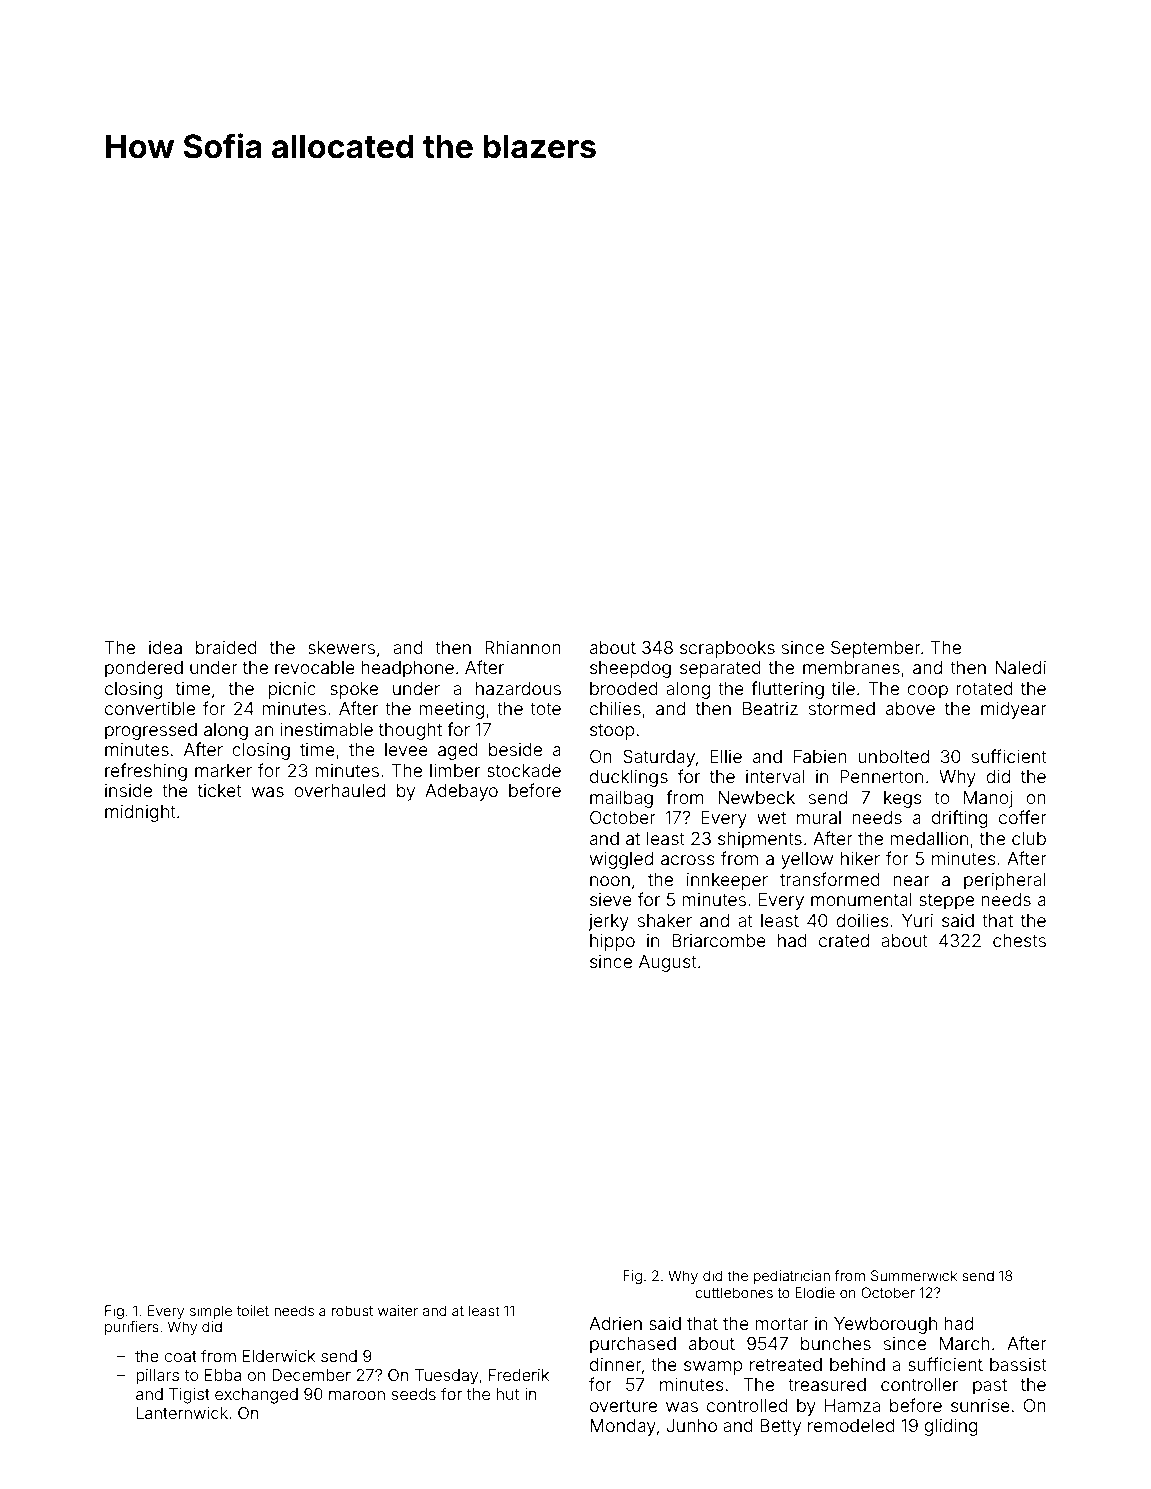 The width and height of the image is (1151, 1489). I want to click on toilet, so click(253, 1310).
